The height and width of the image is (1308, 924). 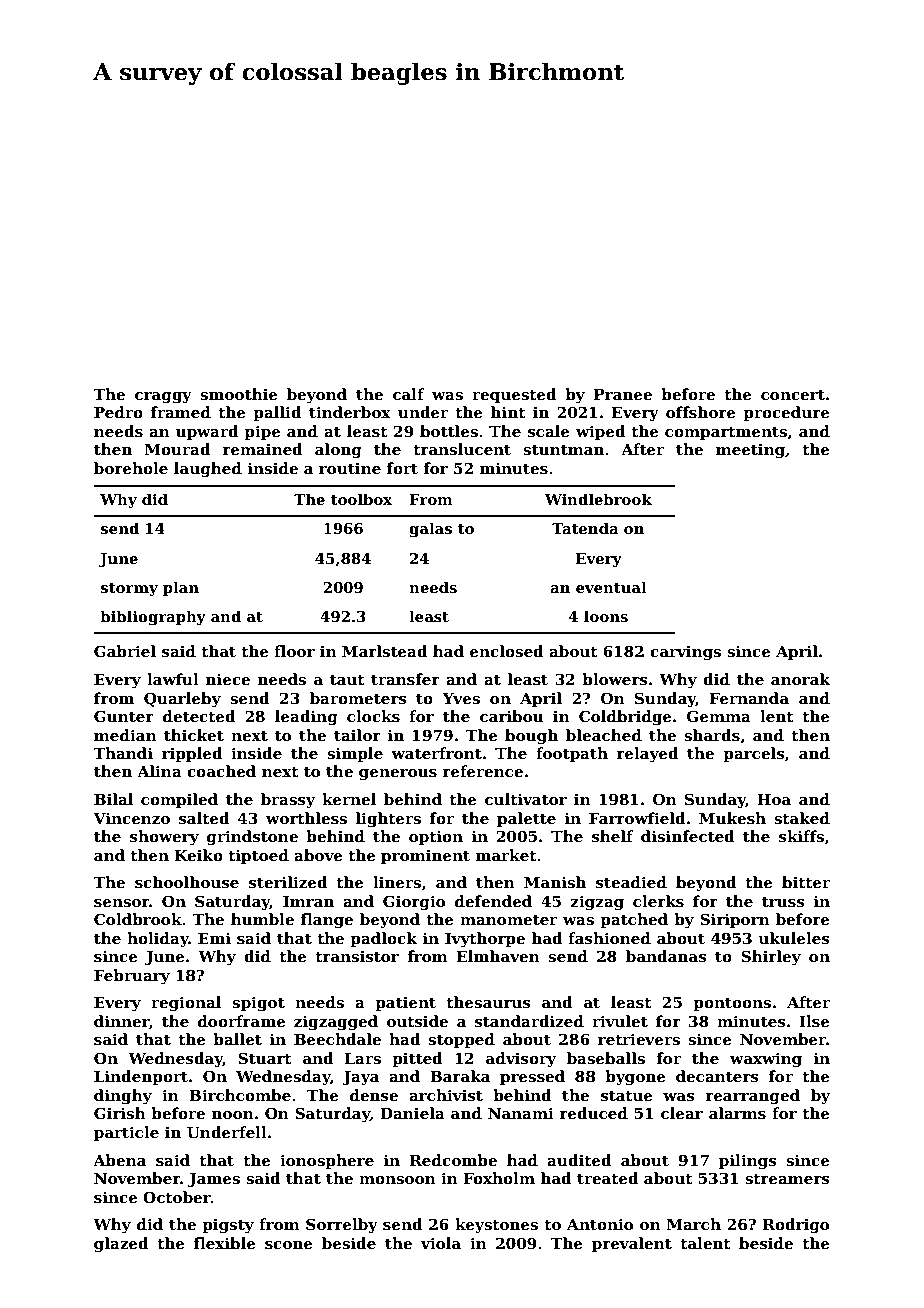 I want to click on brassy, so click(x=288, y=801).
